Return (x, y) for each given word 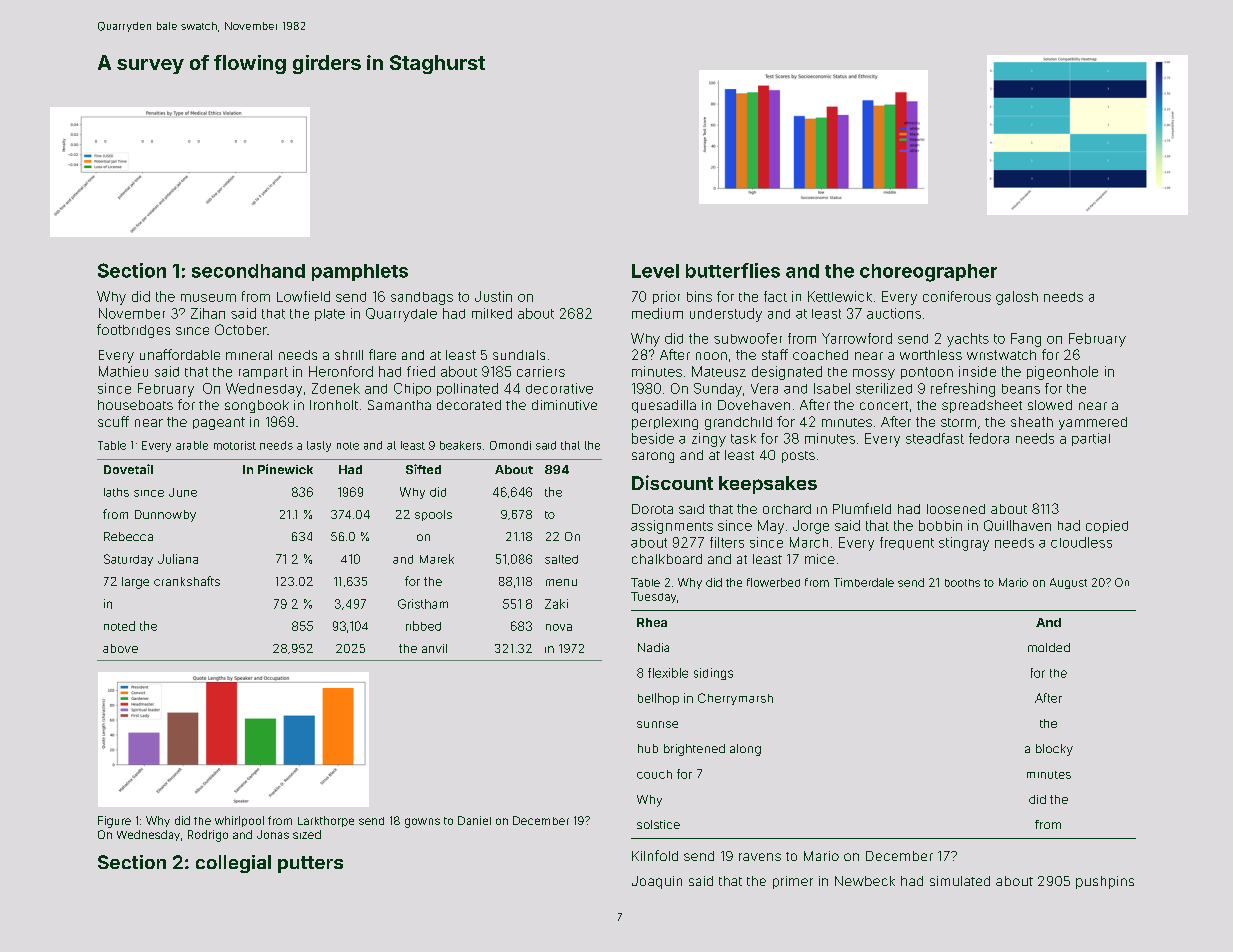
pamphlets (360, 272)
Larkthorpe (326, 821)
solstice (658, 824)
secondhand (248, 271)
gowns (422, 823)
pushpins (1105, 882)
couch (654, 774)
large (135, 583)
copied (1107, 526)
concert (884, 405)
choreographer (928, 273)
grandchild (738, 423)
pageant (219, 423)
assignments (672, 527)
